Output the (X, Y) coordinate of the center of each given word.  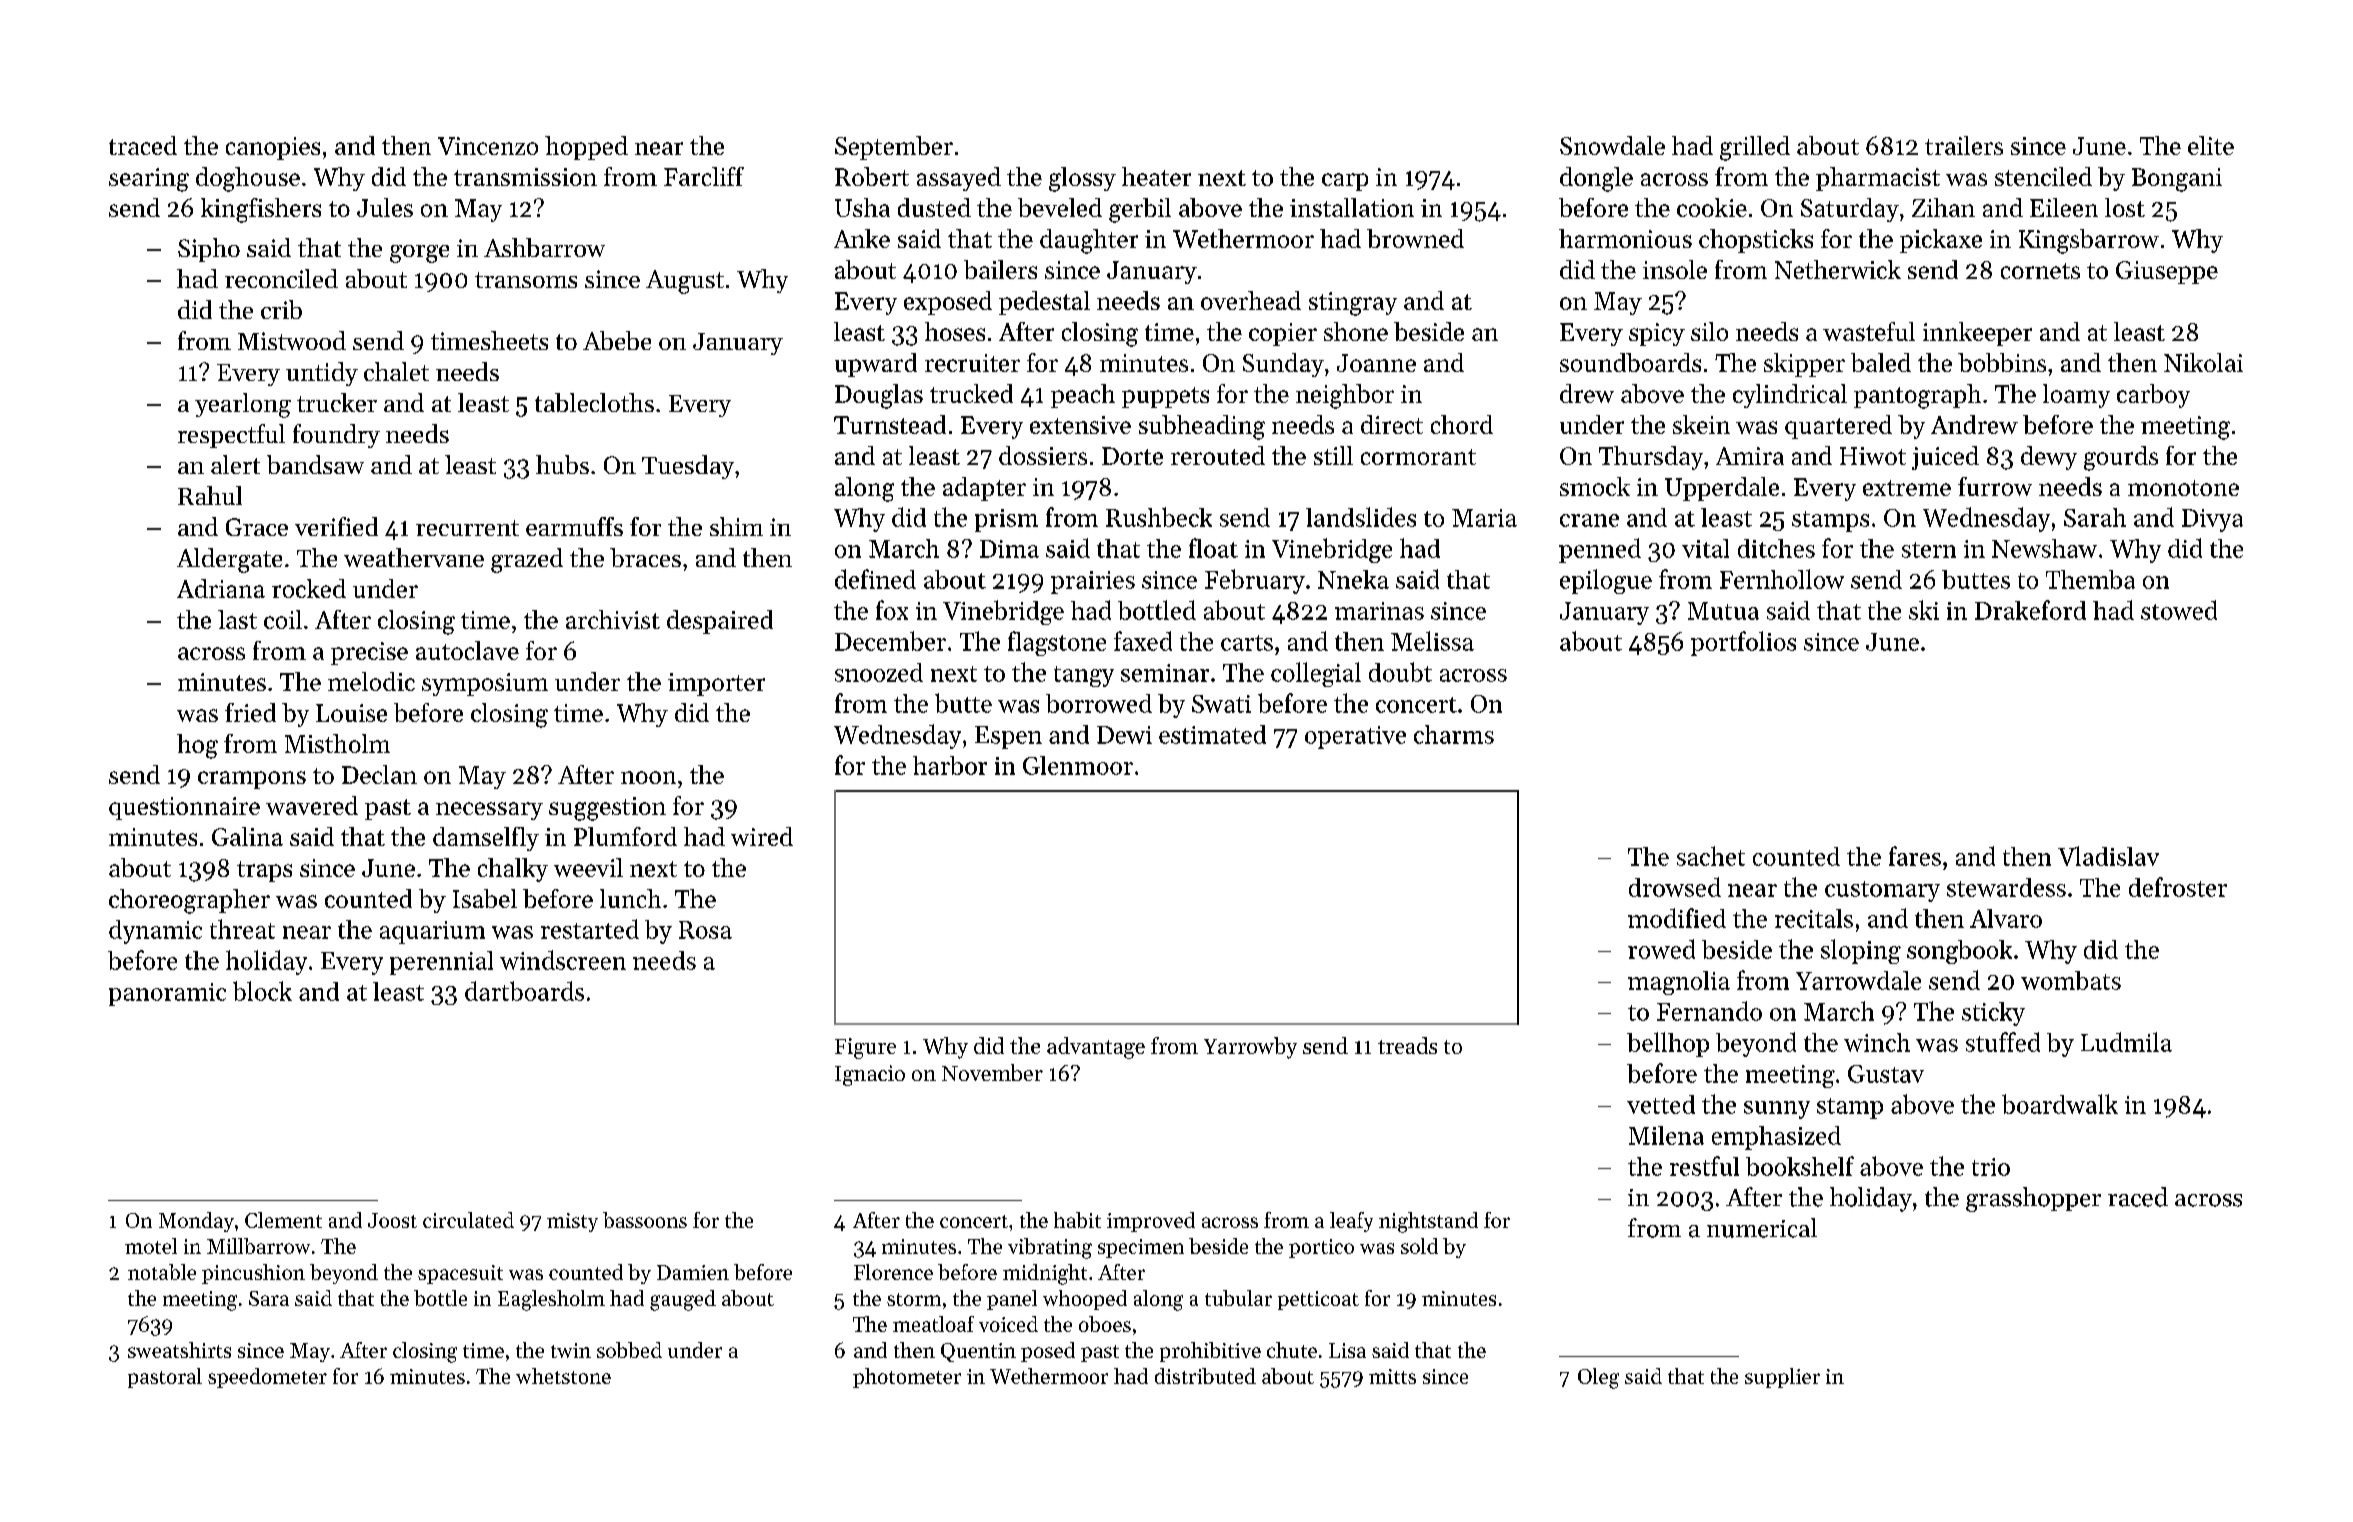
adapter (984, 489)
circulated (468, 1220)
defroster (2178, 887)
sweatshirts (179, 1350)
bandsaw (315, 464)
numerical (1762, 1228)
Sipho (209, 250)
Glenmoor (1078, 765)
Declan (379, 774)
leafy (1351, 1222)
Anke (862, 238)
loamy (2076, 396)
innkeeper (1977, 334)
